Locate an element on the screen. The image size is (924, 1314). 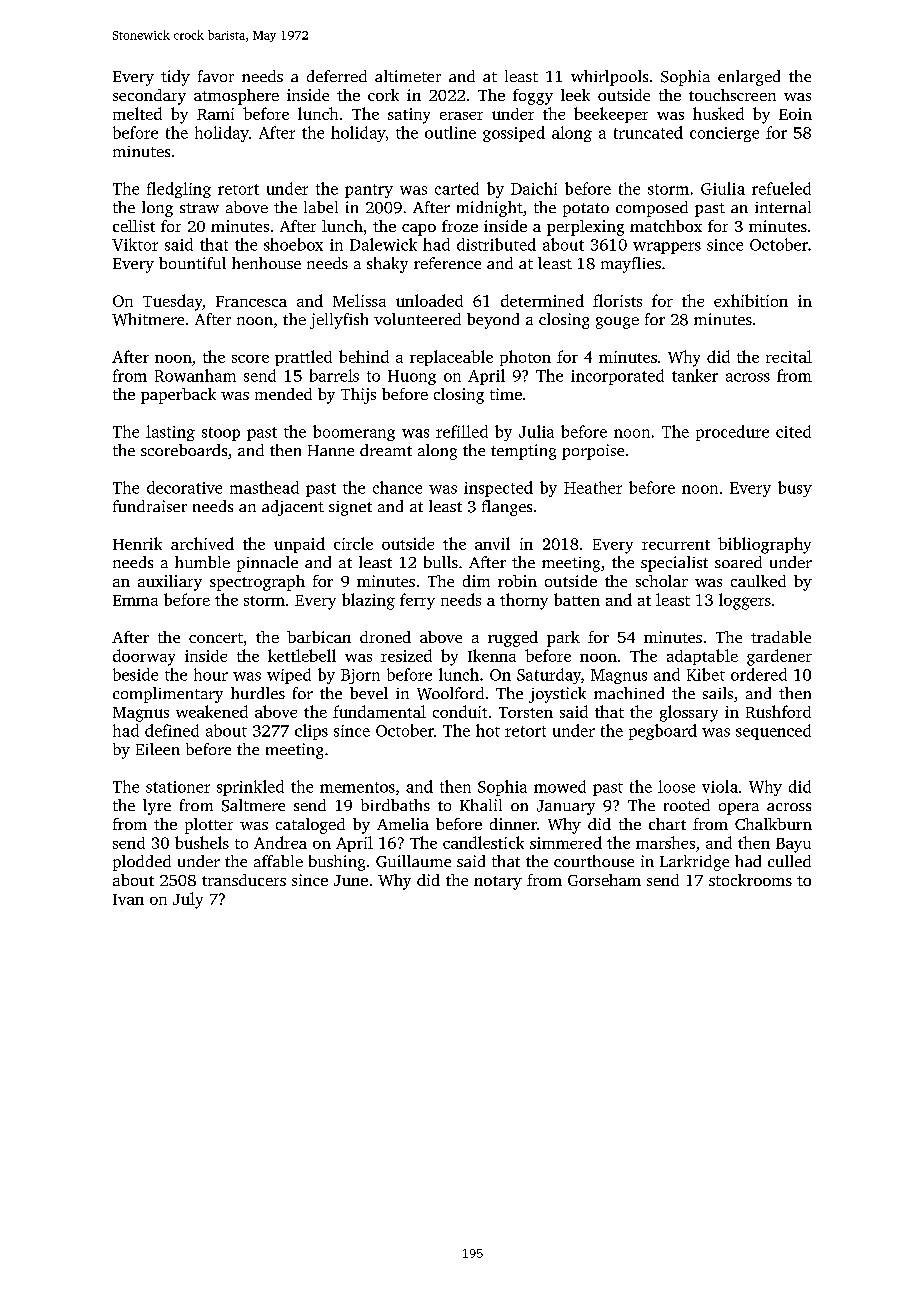
resized is located at coordinates (406, 655).
